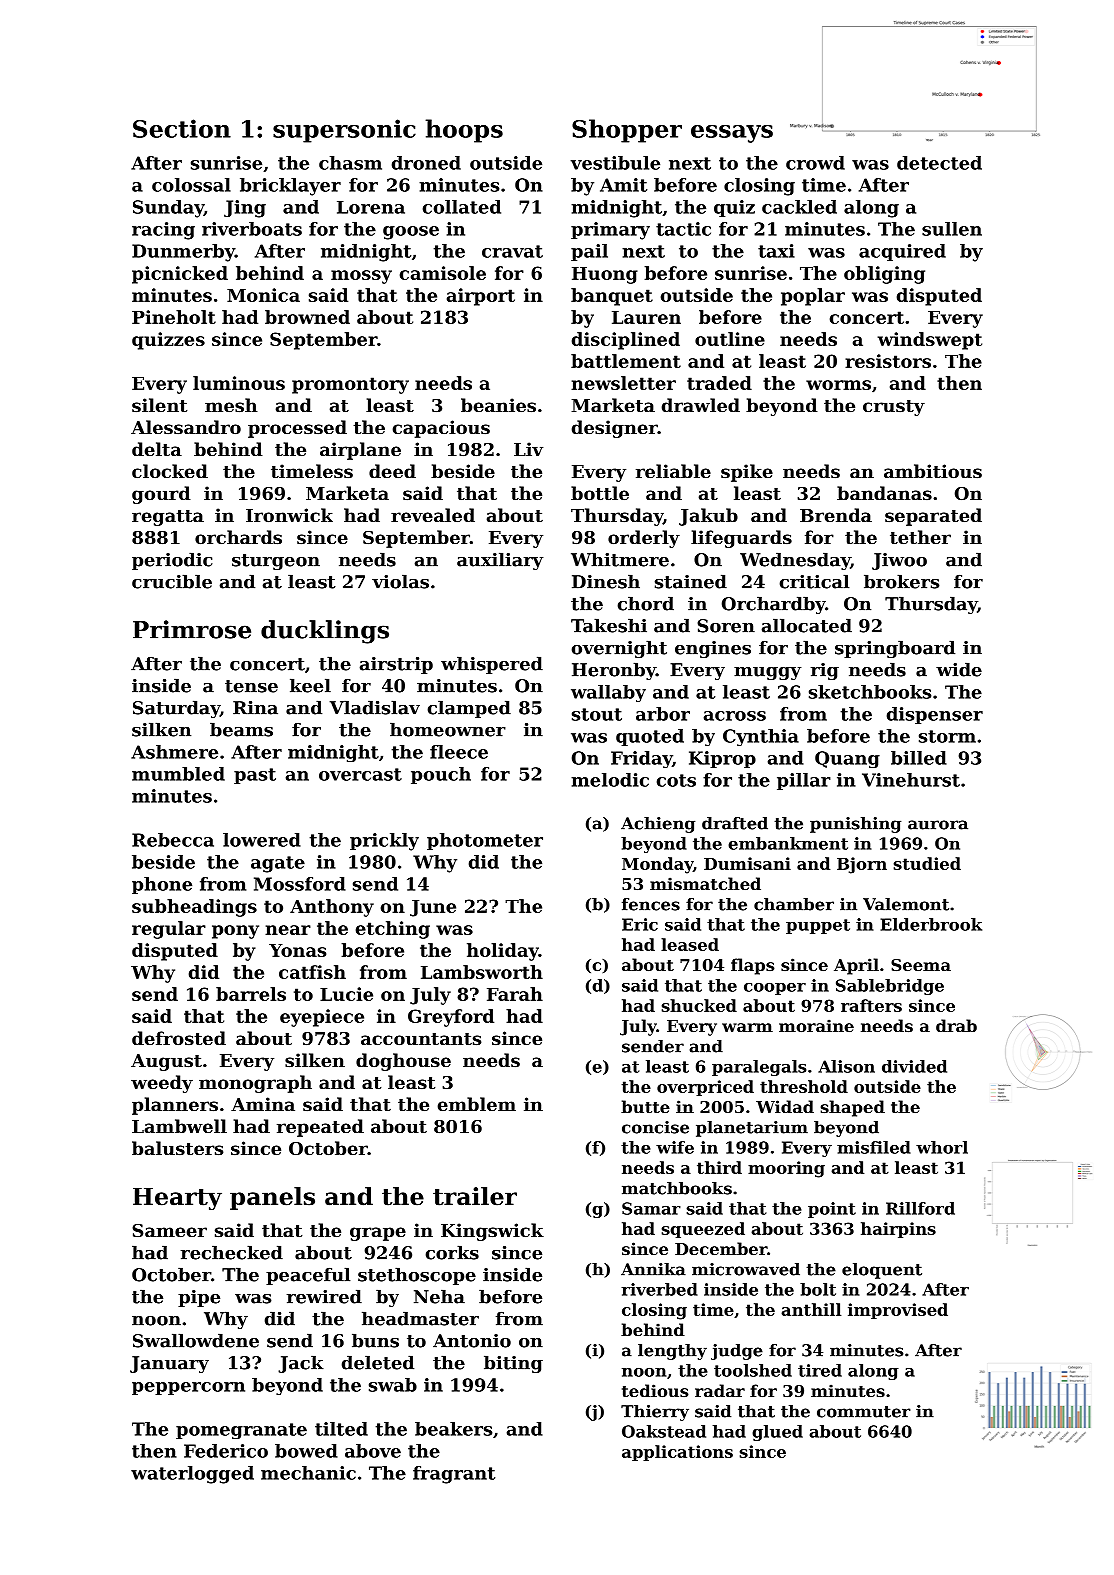 The image size is (1114, 1575). What do you see at coordinates (182, 128) in the page?
I see `Section` at bounding box center [182, 128].
